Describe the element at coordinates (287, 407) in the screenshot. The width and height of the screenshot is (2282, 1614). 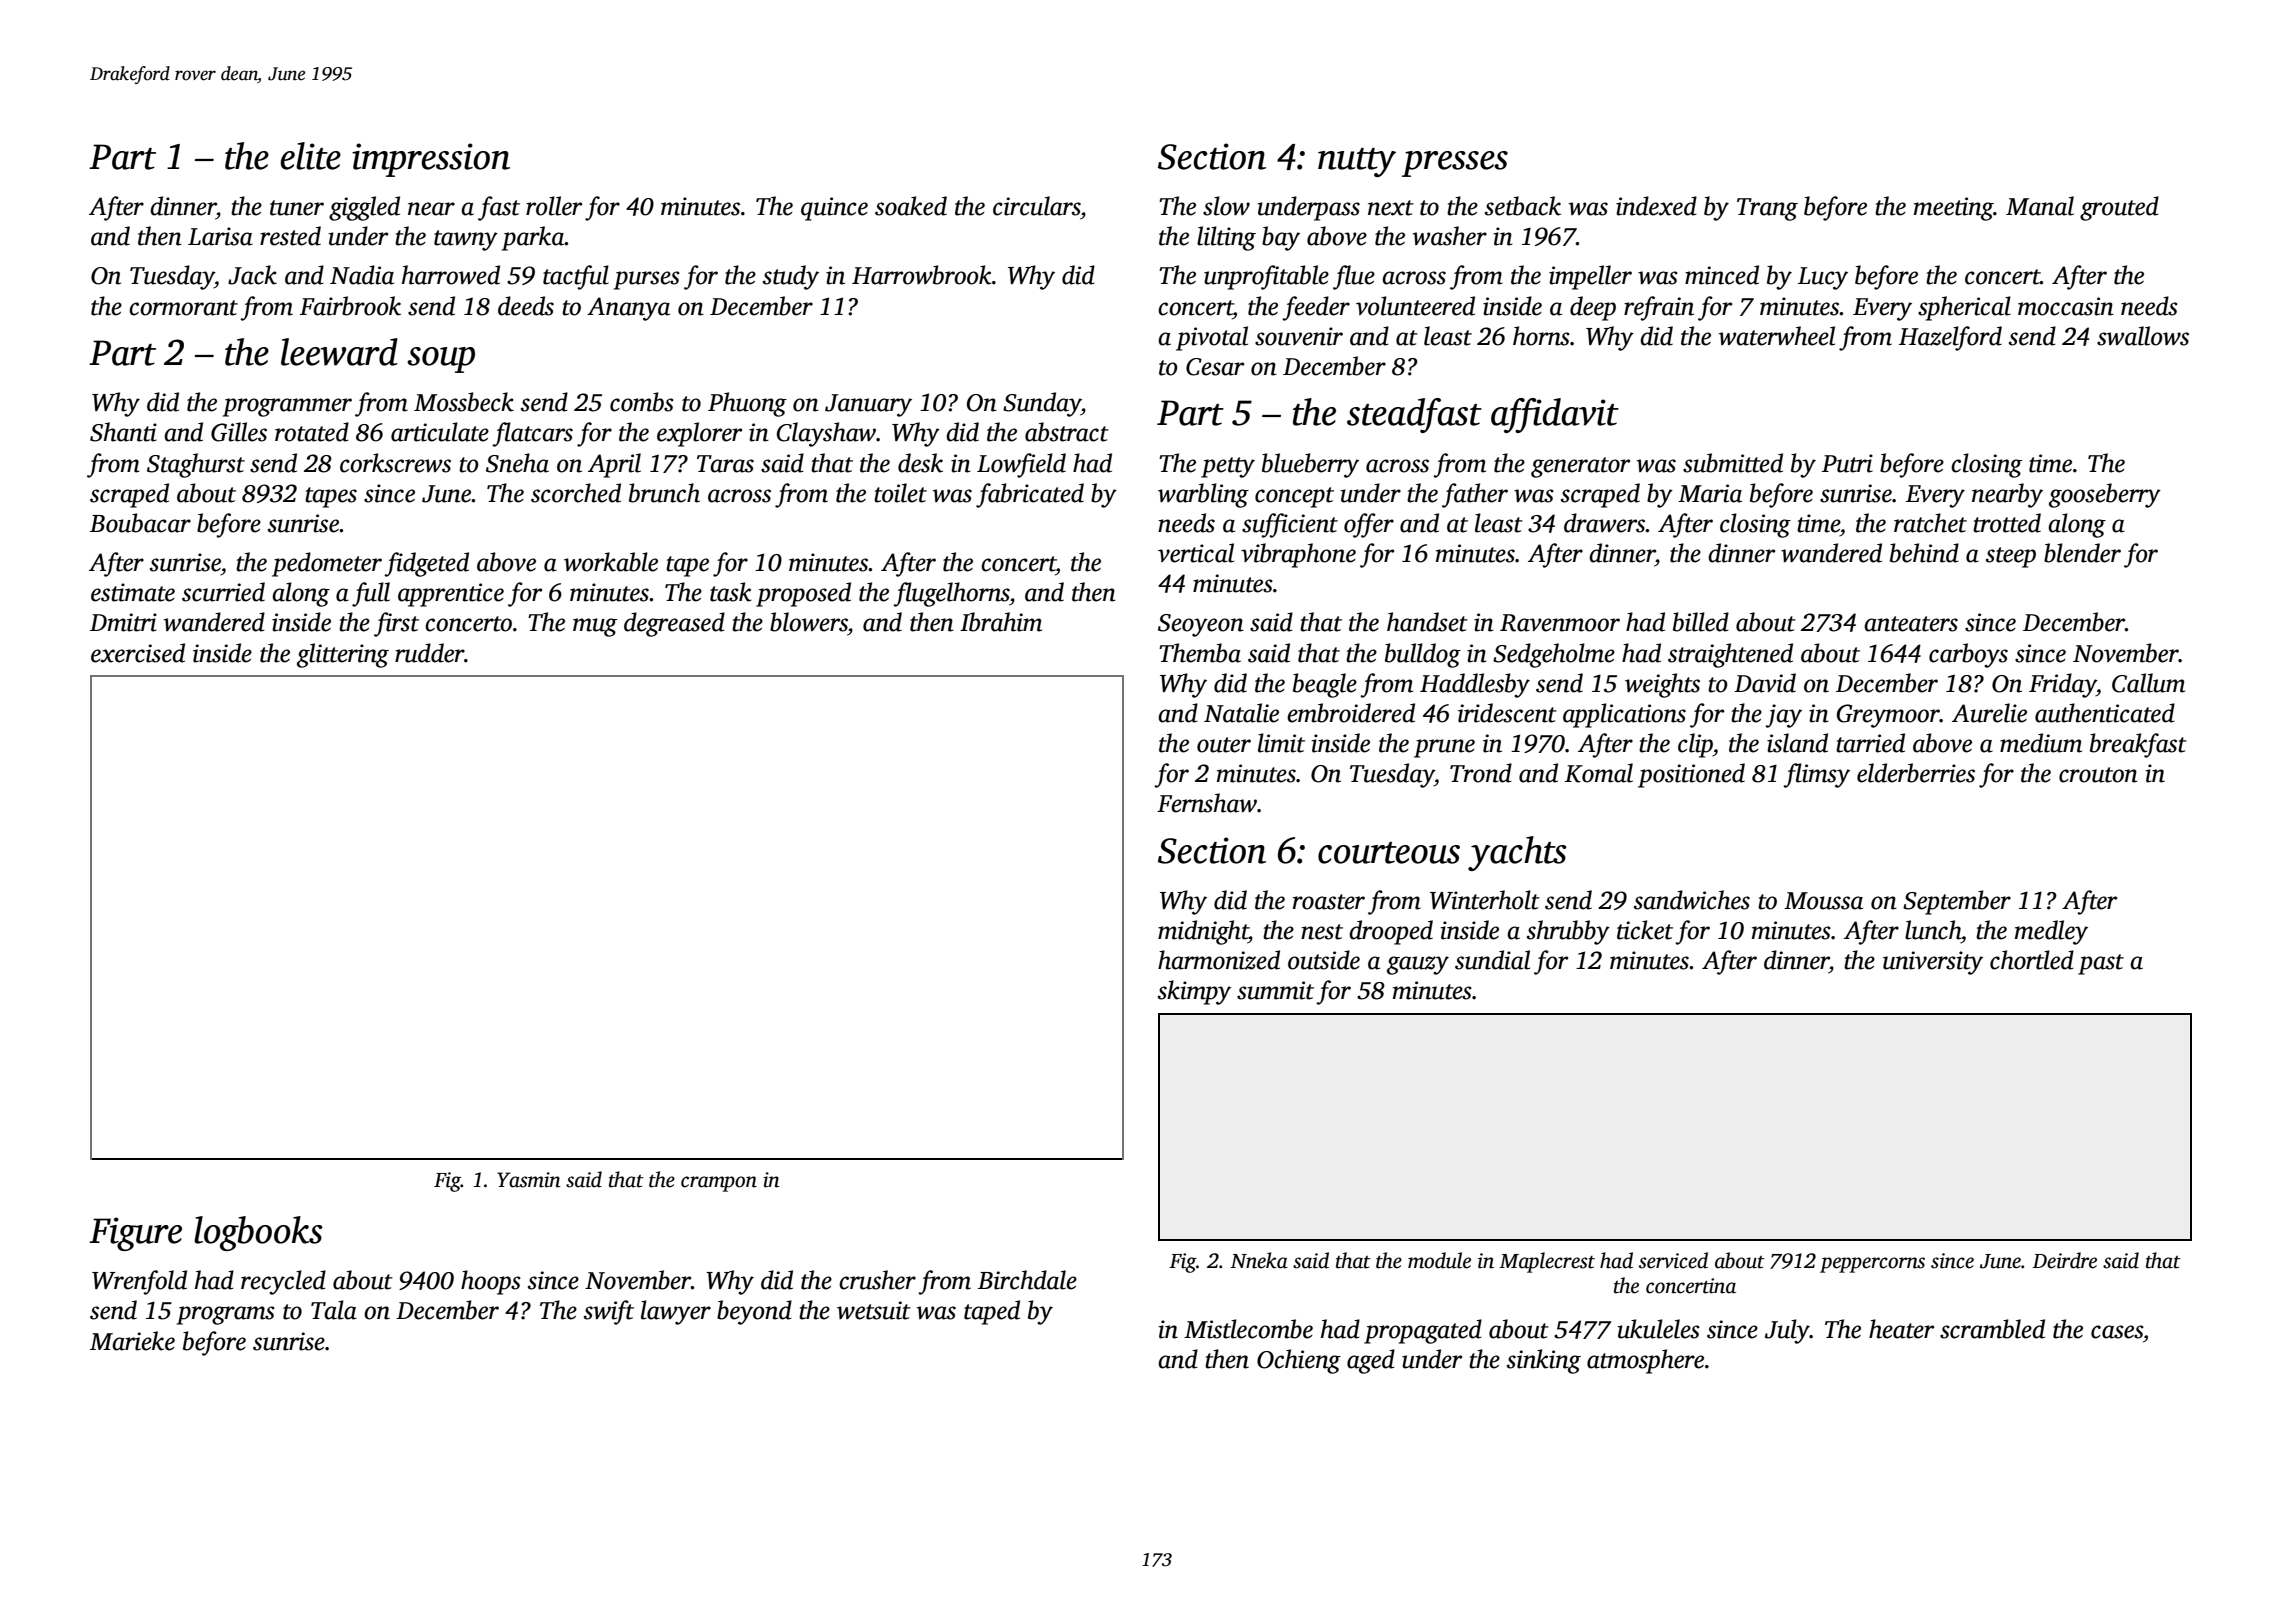
I see `programmer` at that location.
